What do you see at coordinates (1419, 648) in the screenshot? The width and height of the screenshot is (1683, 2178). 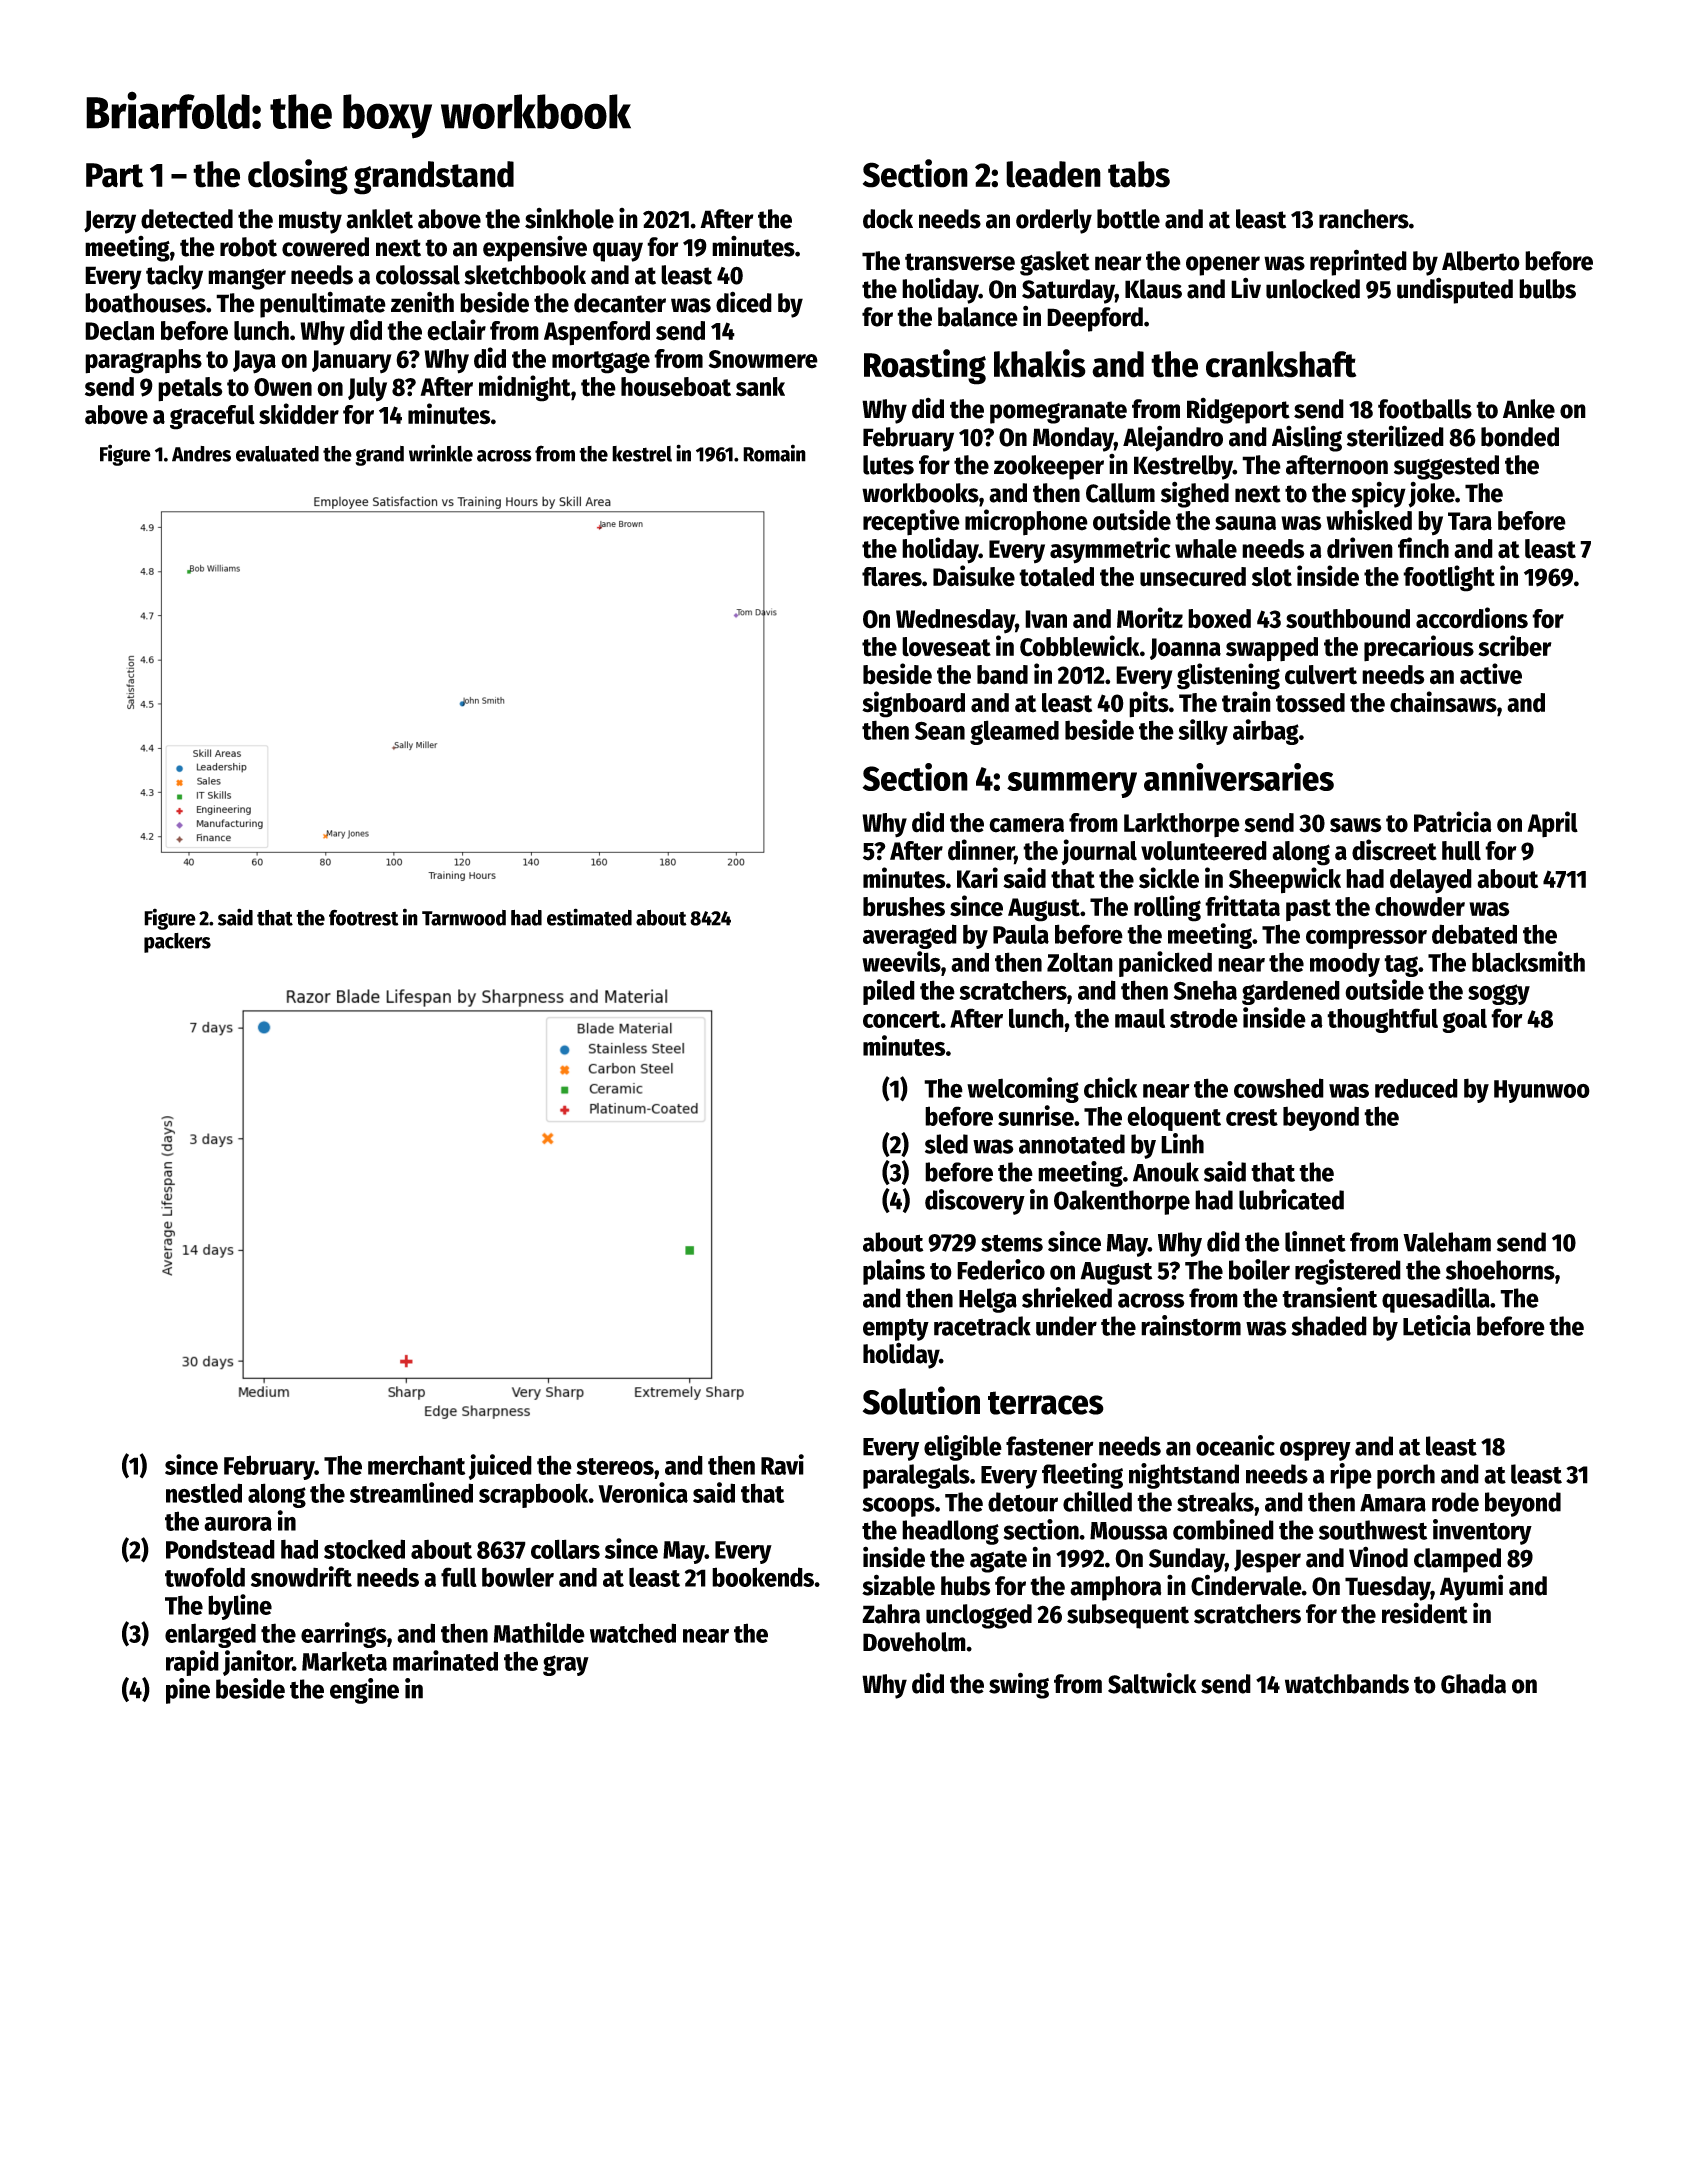 I see `precarious` at bounding box center [1419, 648].
